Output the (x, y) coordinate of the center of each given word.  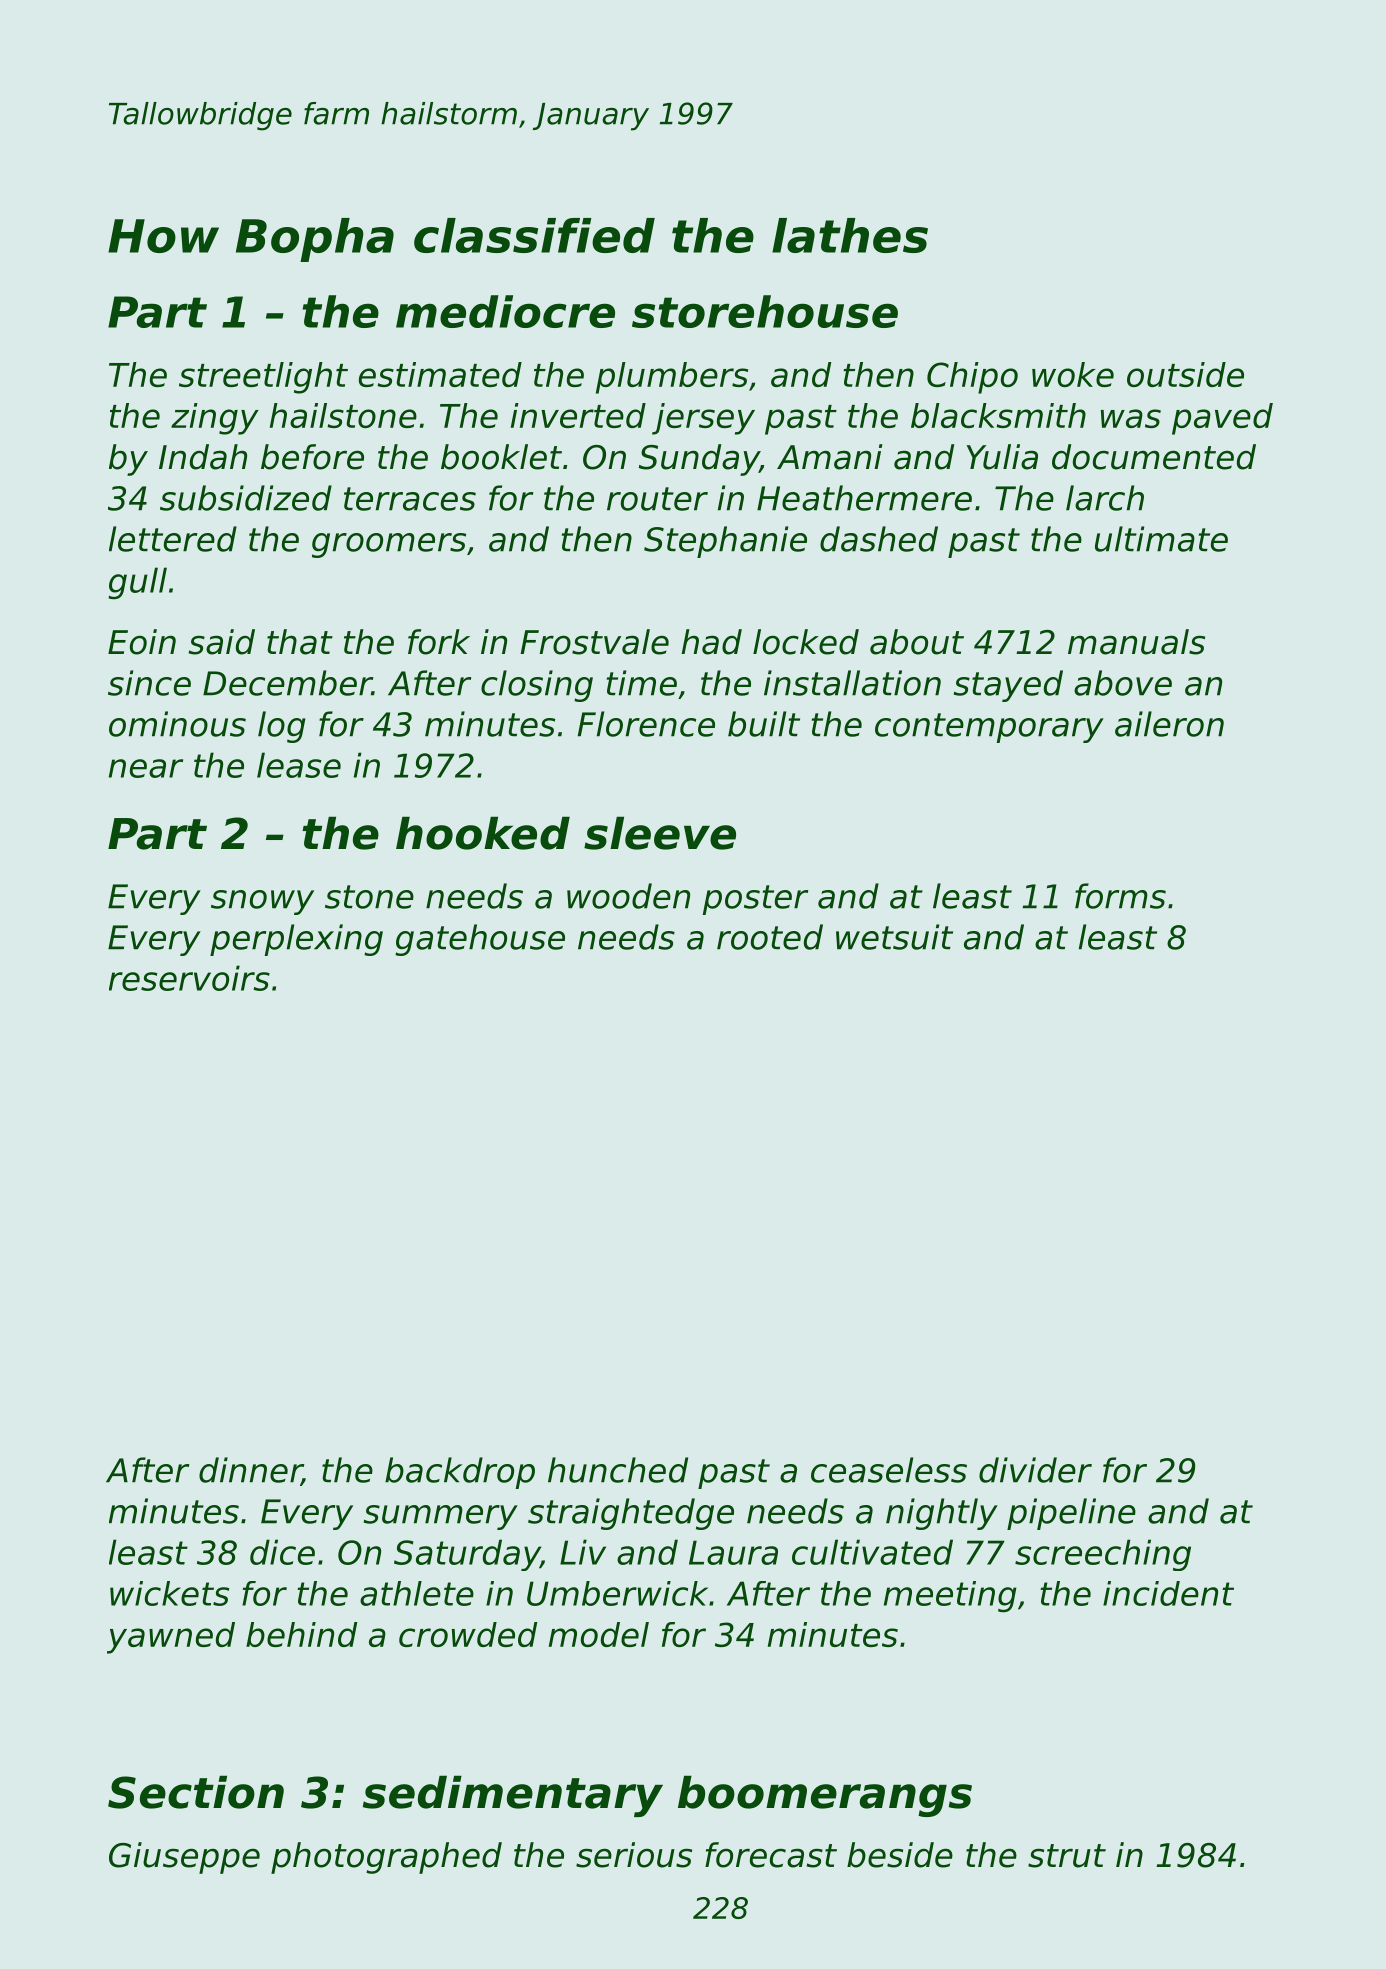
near (146, 768)
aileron (1169, 724)
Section (196, 1792)
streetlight (263, 378)
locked (806, 642)
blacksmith (998, 415)
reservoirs (189, 978)
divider (1035, 1470)
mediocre (505, 311)
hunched (618, 1470)
